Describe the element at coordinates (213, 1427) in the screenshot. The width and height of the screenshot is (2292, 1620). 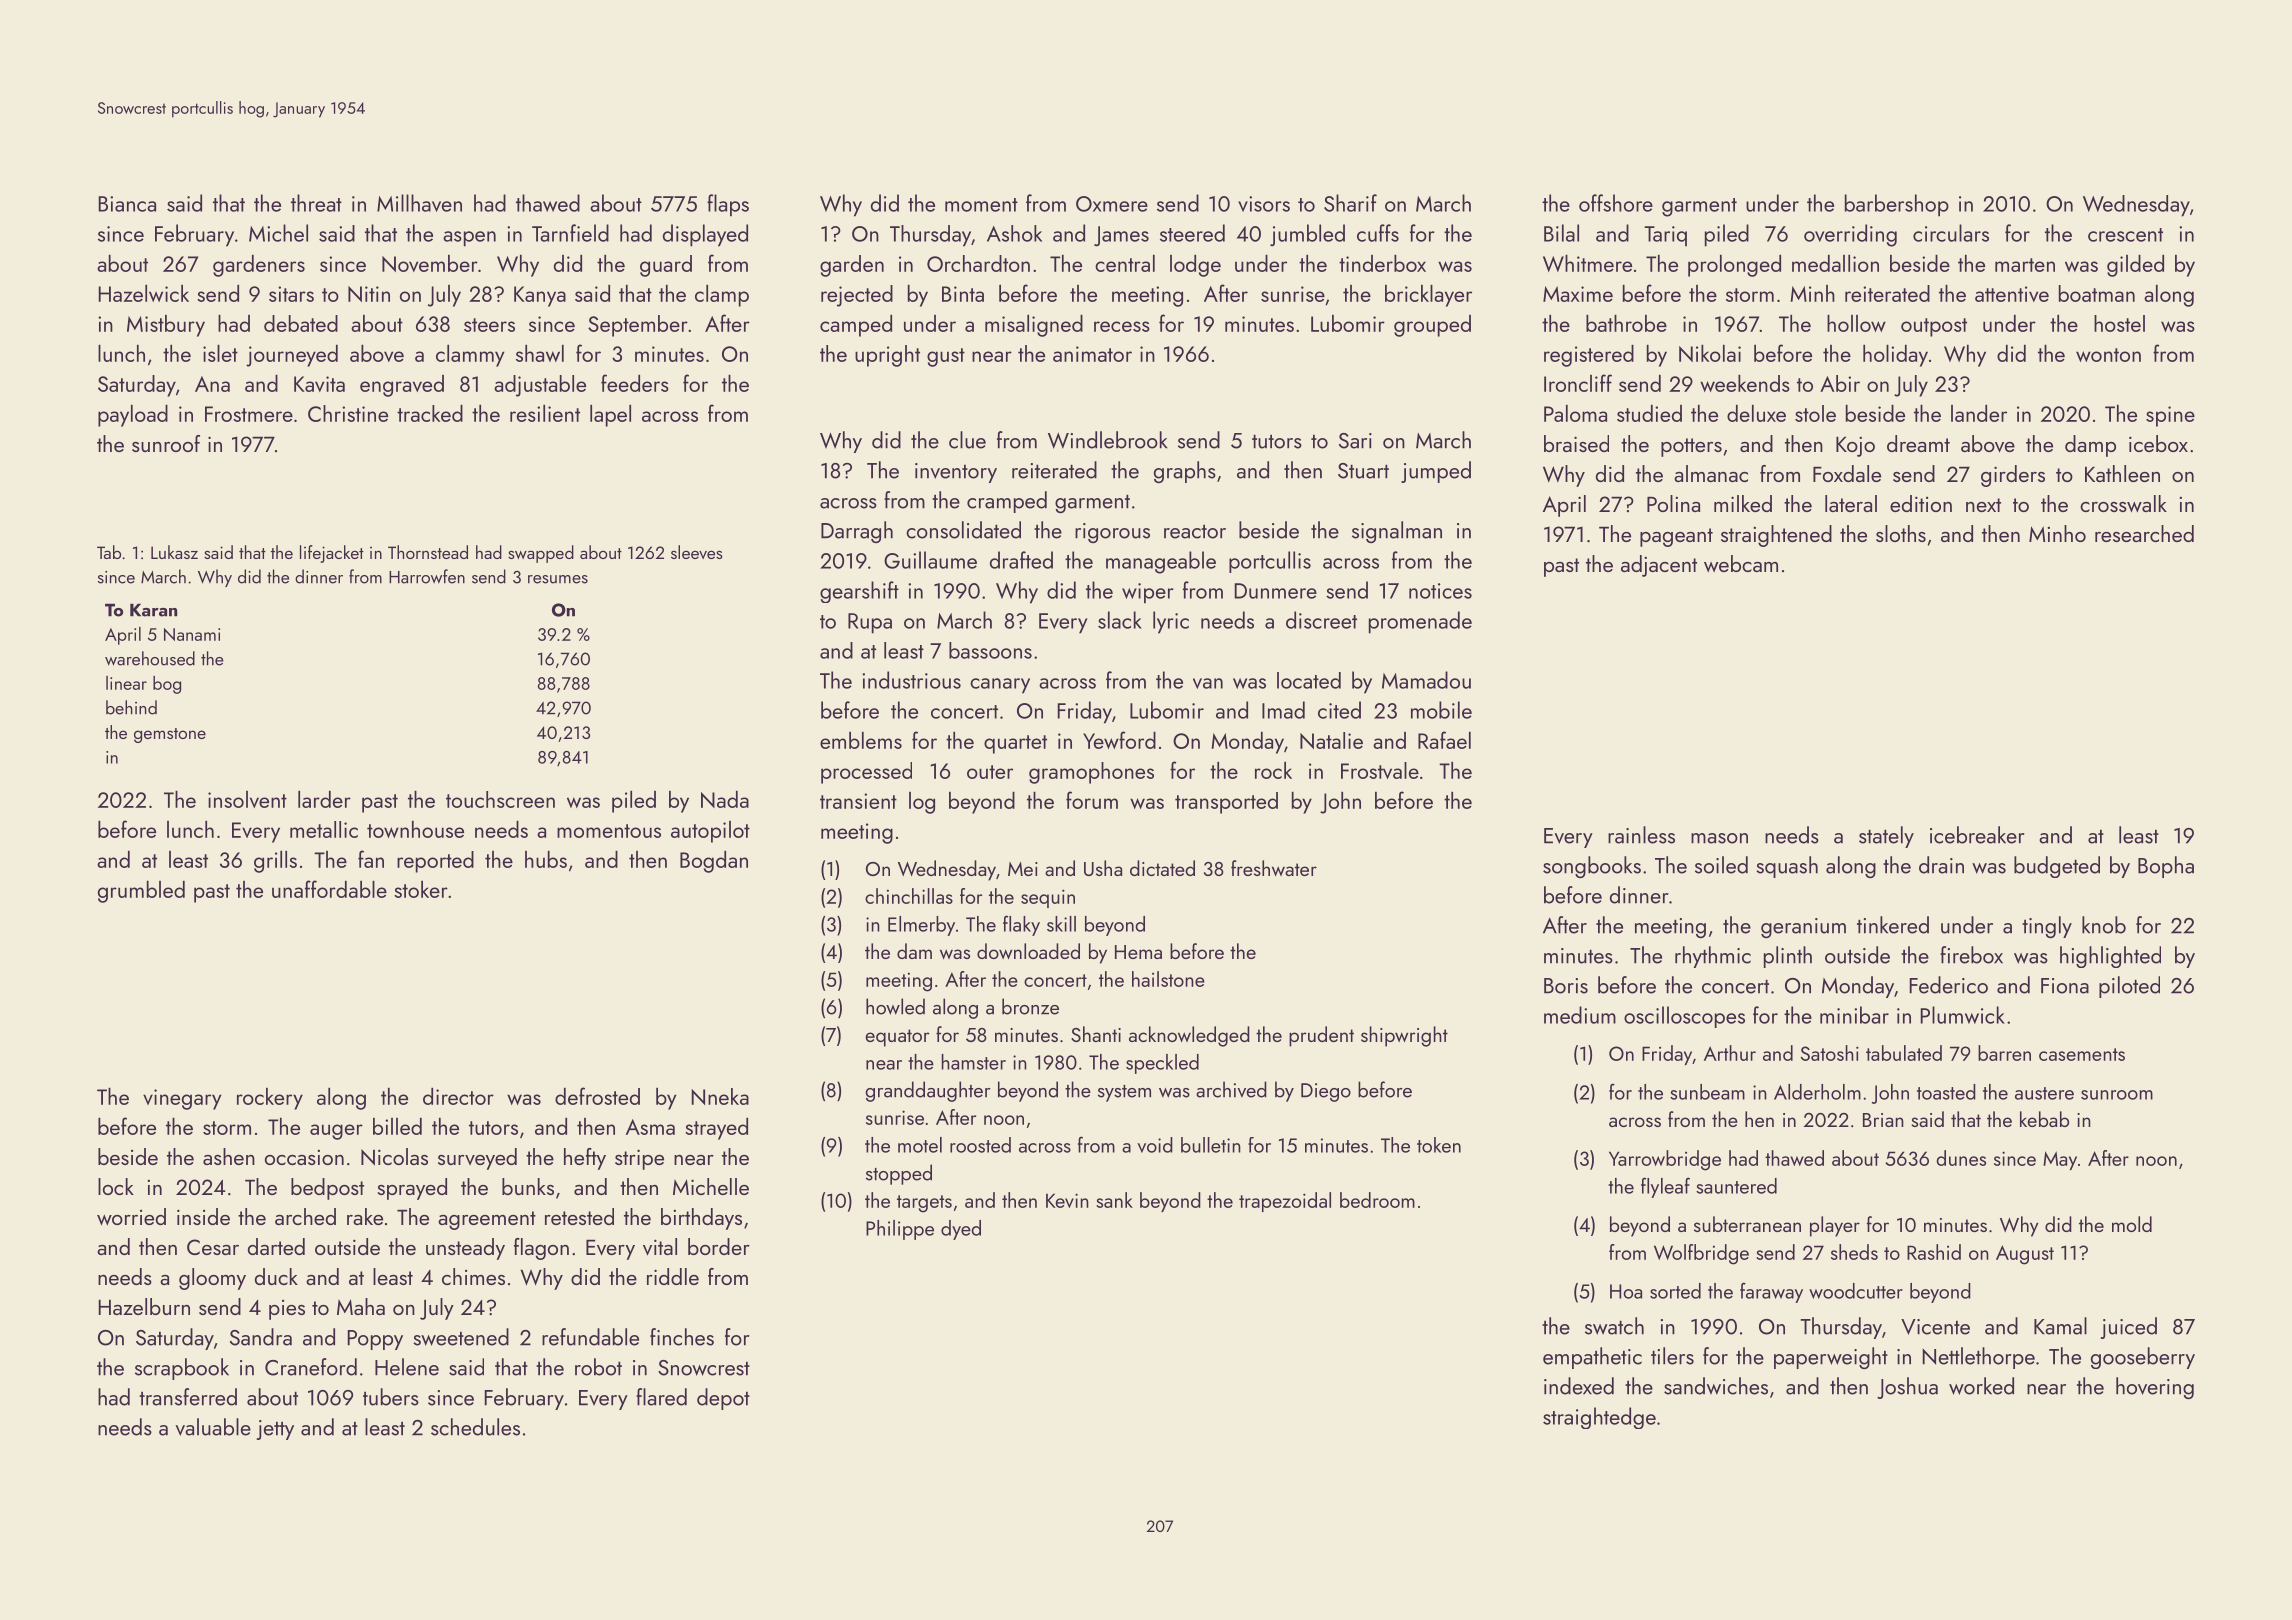
I see `valuable` at that location.
